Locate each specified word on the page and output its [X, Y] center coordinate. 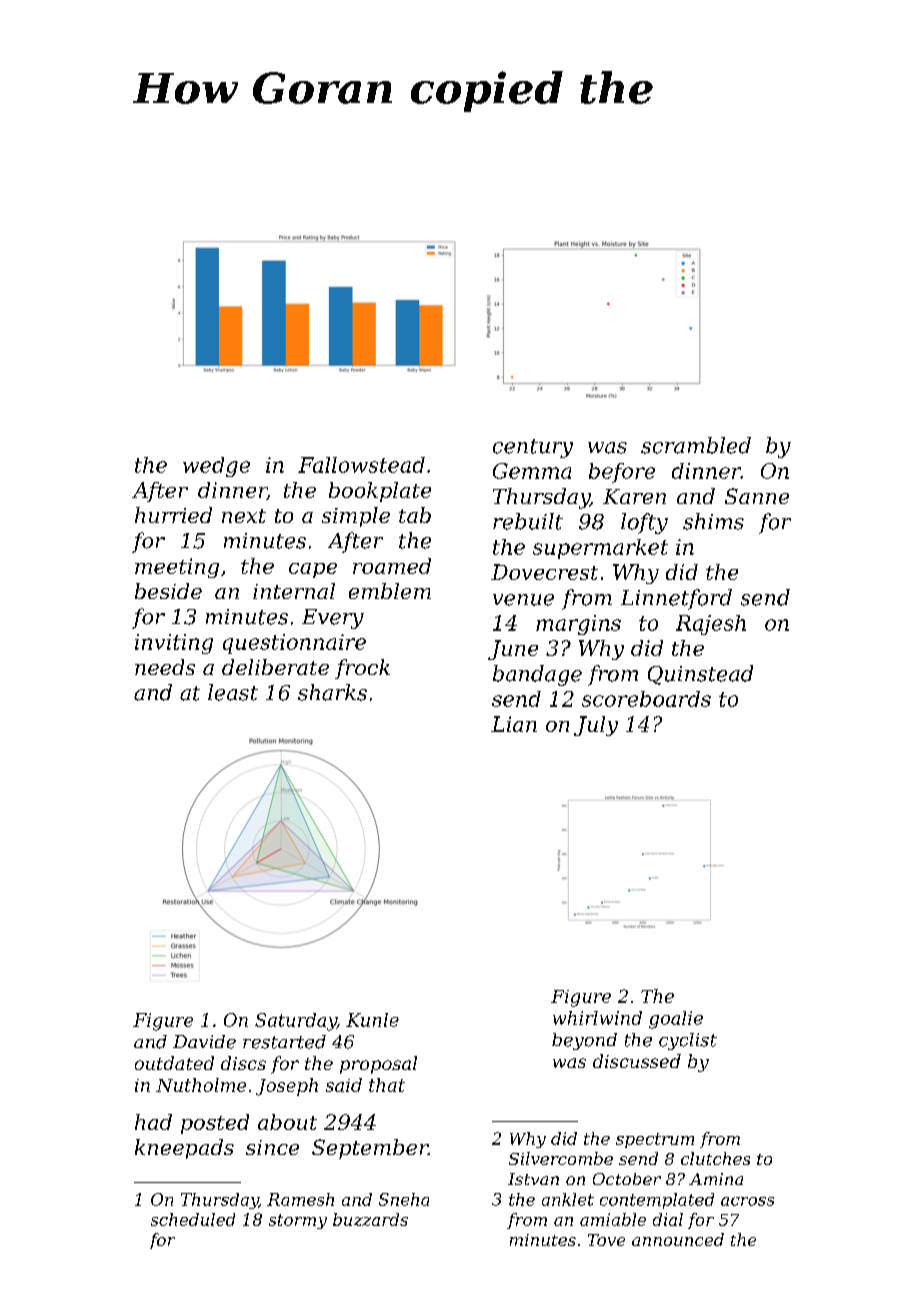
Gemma [532, 471]
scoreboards [646, 699]
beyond [584, 1041]
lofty [644, 523]
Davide [204, 1042]
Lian [514, 724]
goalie [676, 1020]
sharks [332, 692]
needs [165, 667]
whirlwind [597, 1018]
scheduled [193, 1219]
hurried [173, 515]
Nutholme [201, 1085]
